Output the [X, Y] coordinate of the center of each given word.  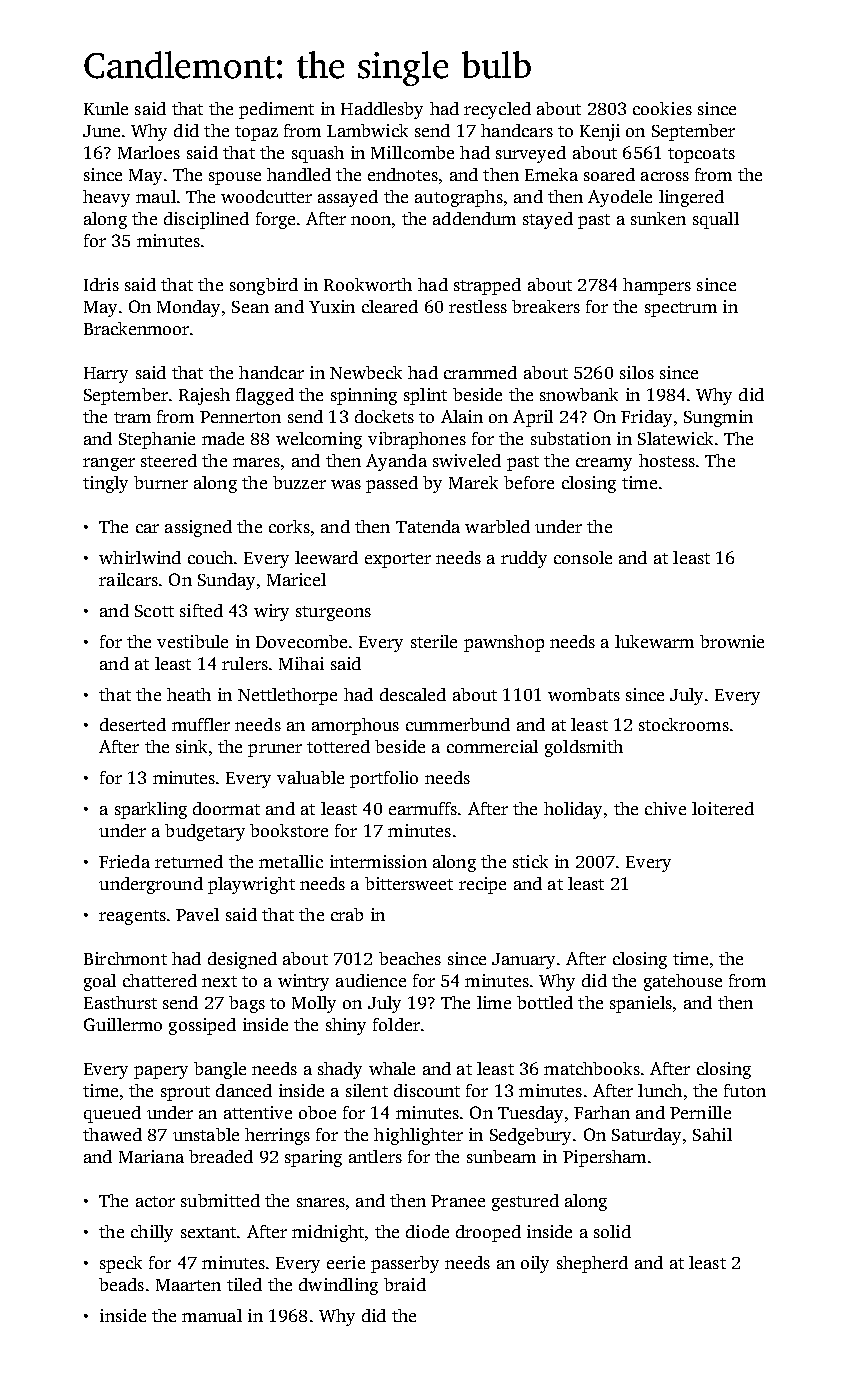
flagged [265, 396]
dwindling [338, 1286]
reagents [132, 917]
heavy [106, 198]
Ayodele [620, 198]
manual [212, 1315]
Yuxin [332, 306]
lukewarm [654, 641]
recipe [482, 885]
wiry [271, 612]
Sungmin [718, 418]
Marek [473, 482]
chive [665, 808]
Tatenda [428, 526]
